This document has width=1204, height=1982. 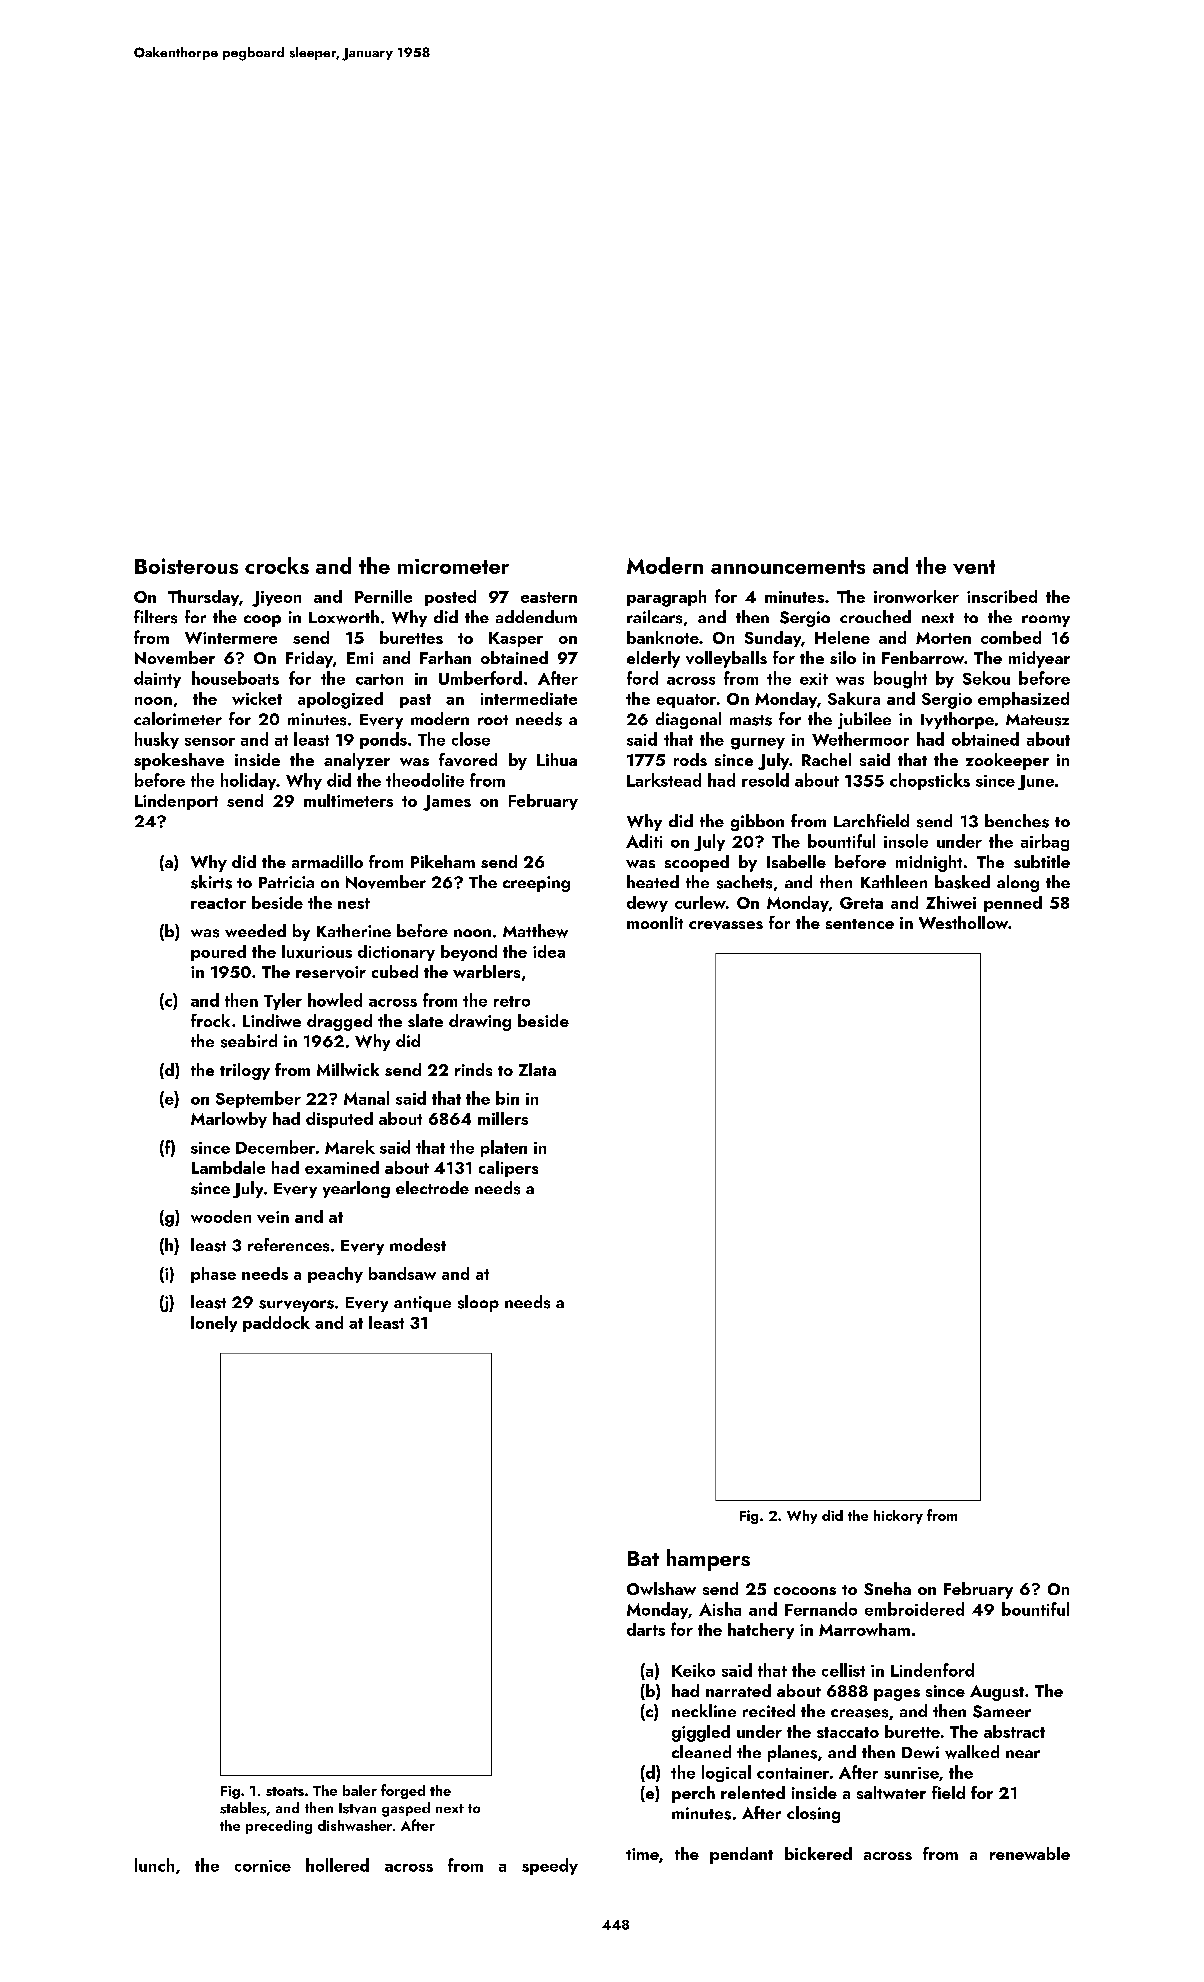 What do you see at coordinates (478, 1303) in the document?
I see `sloop` at bounding box center [478, 1303].
